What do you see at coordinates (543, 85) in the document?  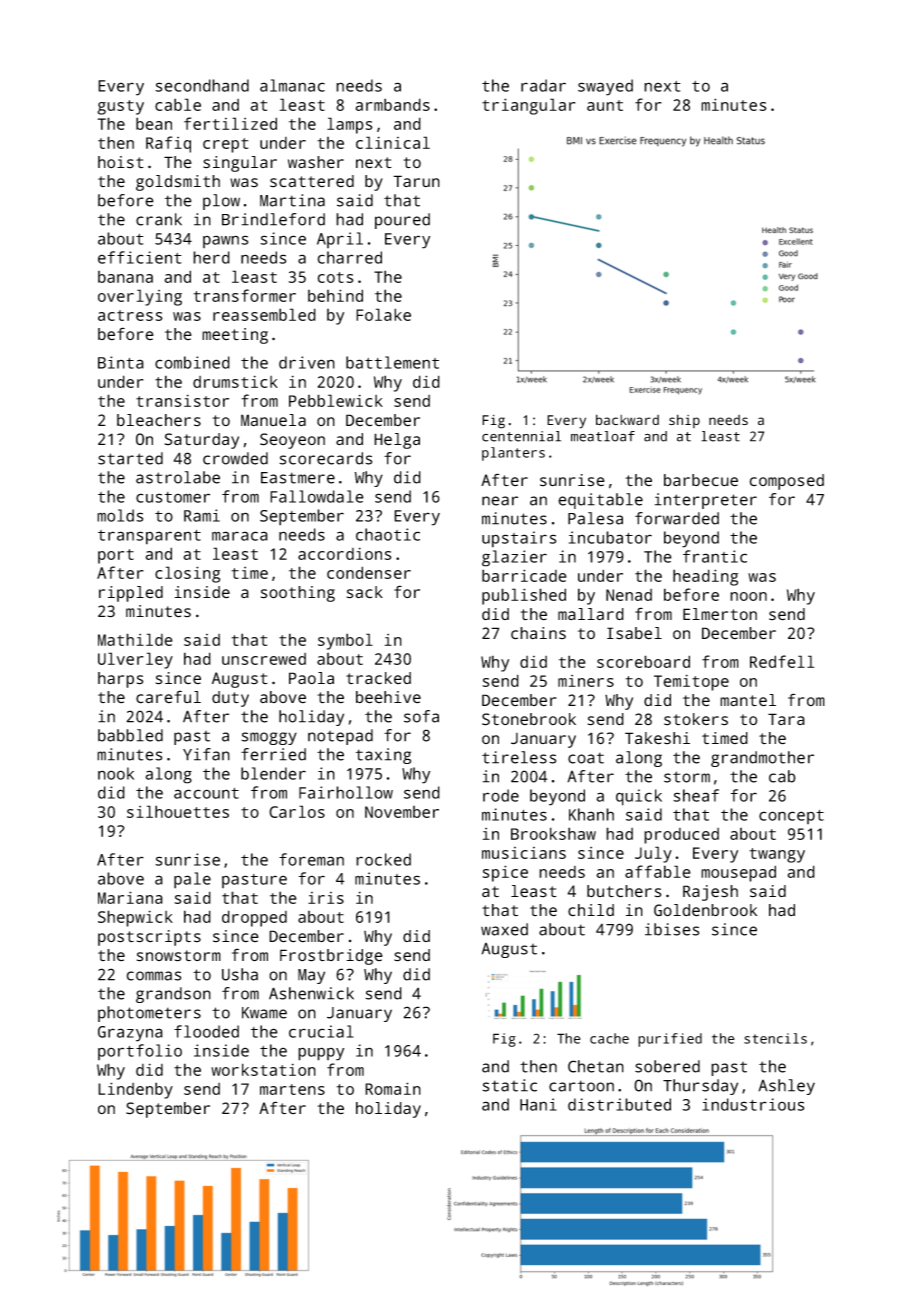 I see `radar` at bounding box center [543, 85].
